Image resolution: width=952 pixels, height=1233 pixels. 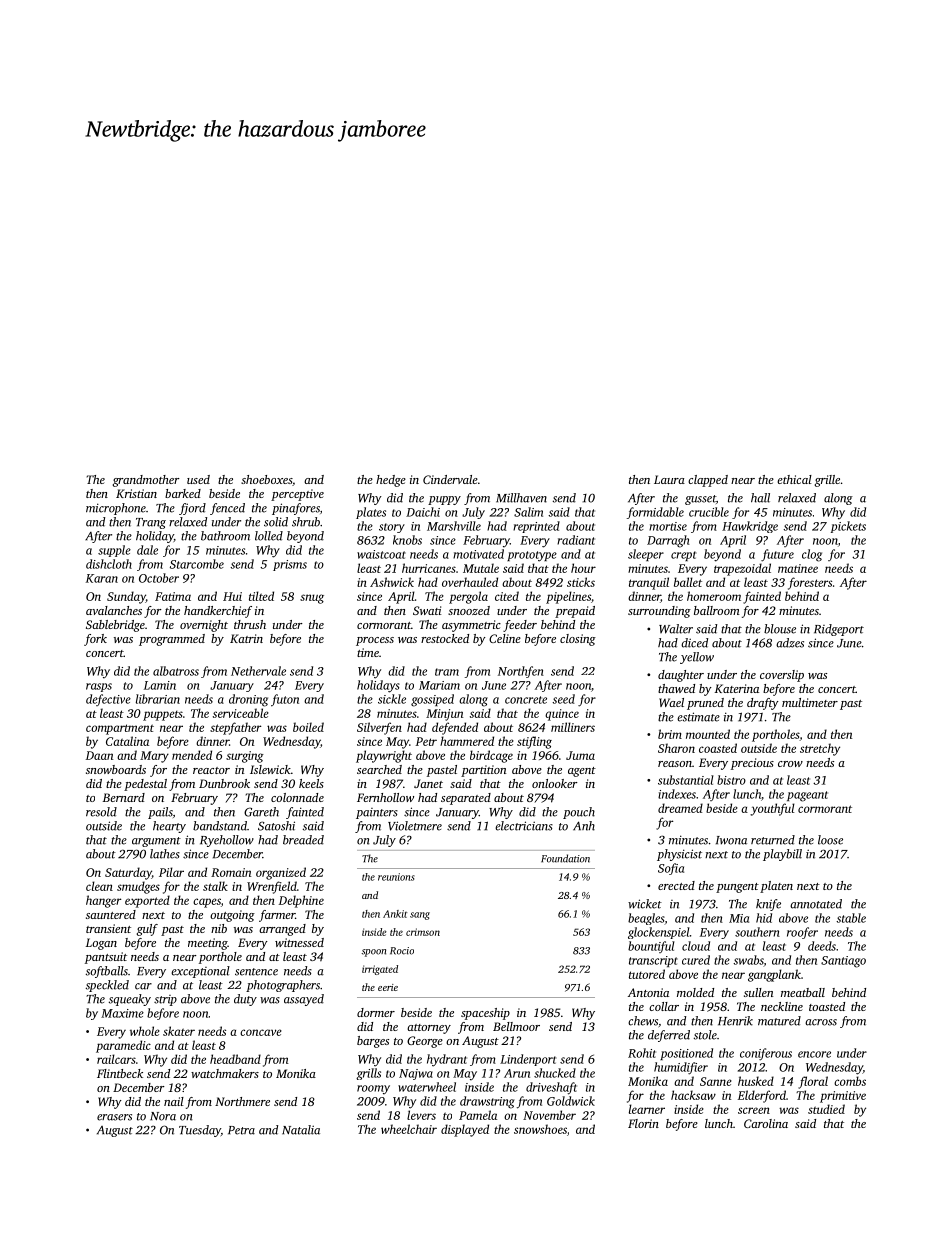 I want to click on fenced, so click(x=227, y=509).
